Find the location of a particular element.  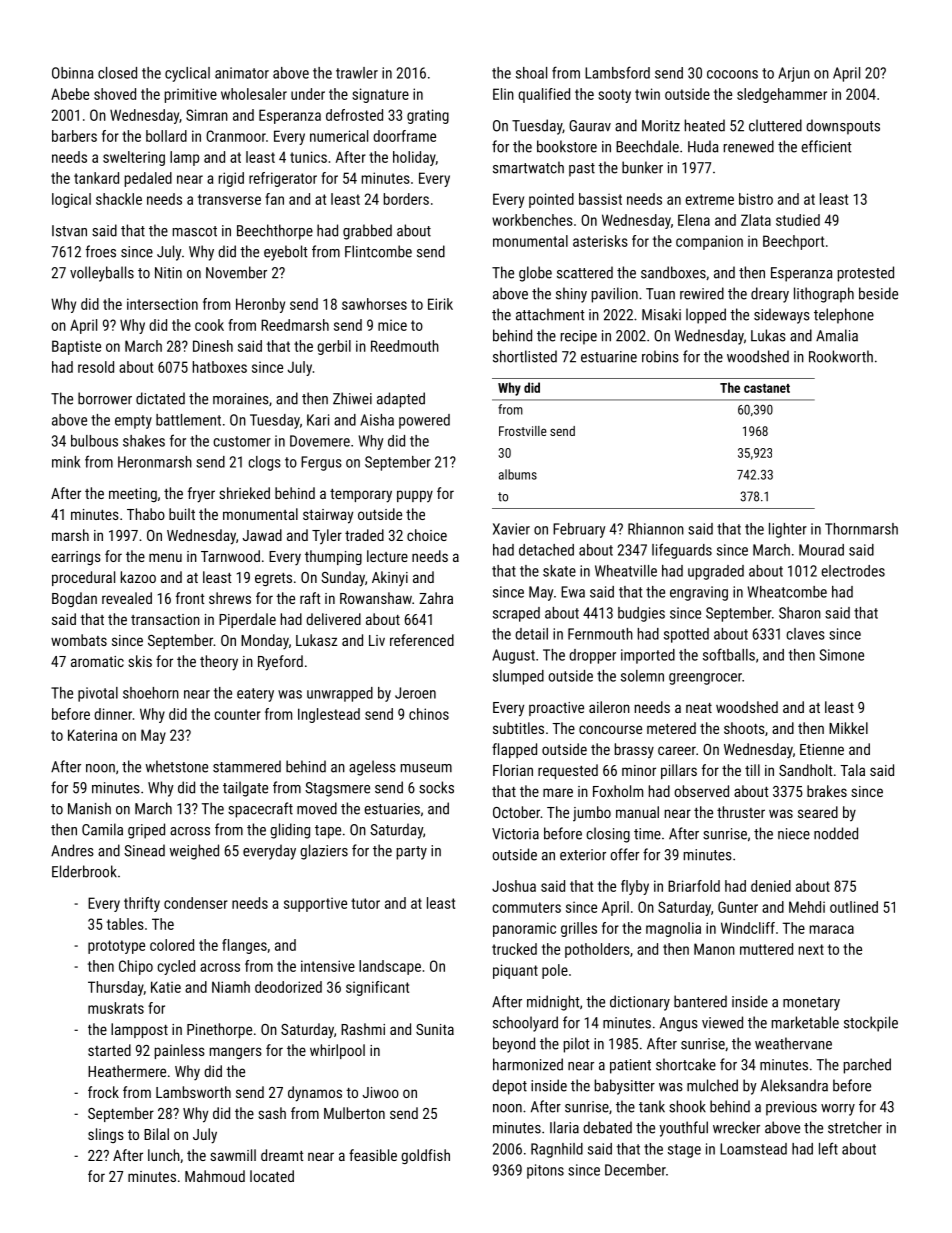

theory is located at coordinates (219, 663).
